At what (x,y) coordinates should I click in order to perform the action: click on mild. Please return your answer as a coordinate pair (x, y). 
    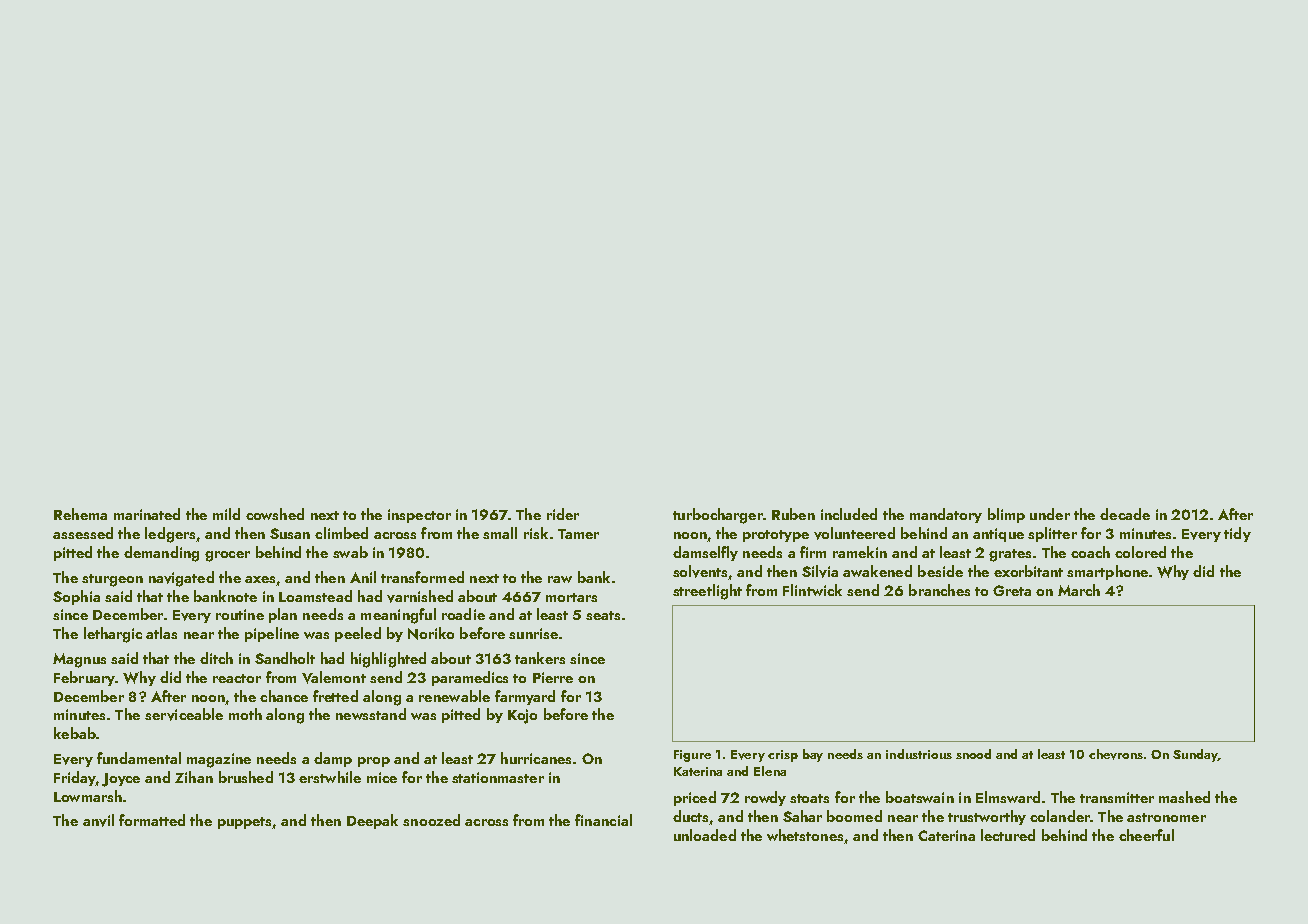
    Looking at the image, I should click on (226, 514).
